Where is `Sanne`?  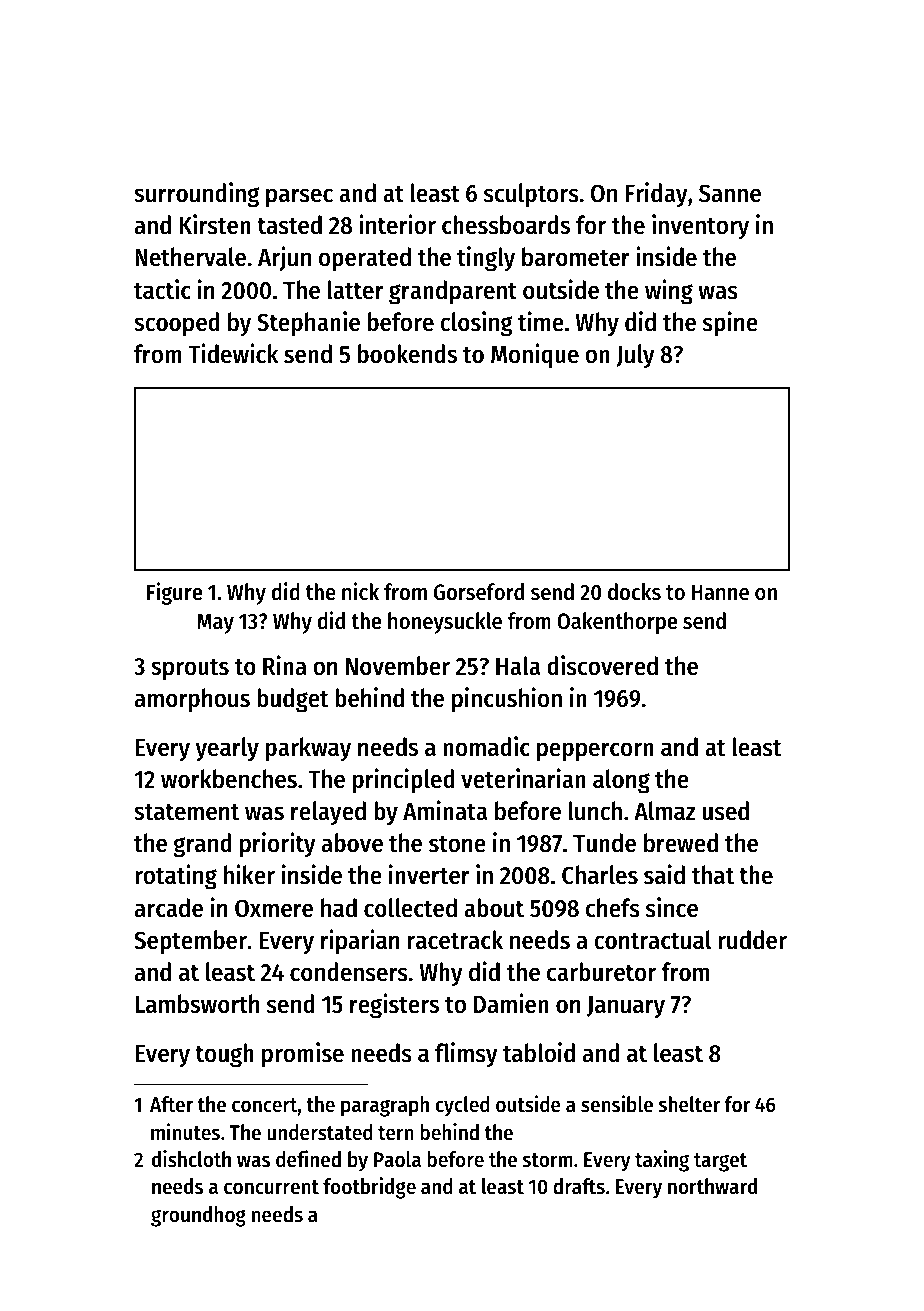 Sanne is located at coordinates (730, 193).
